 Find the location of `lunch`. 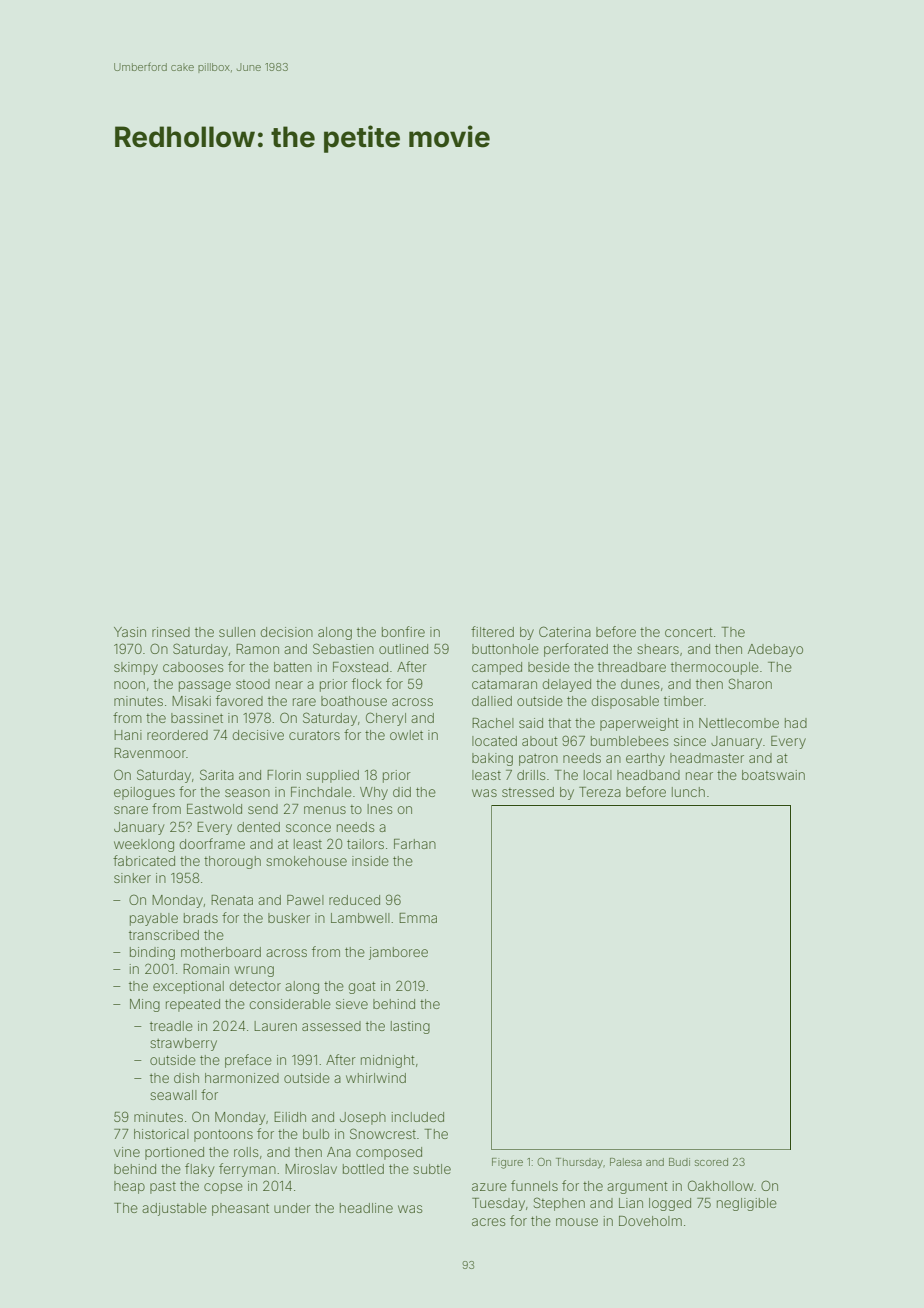

lunch is located at coordinates (688, 792).
